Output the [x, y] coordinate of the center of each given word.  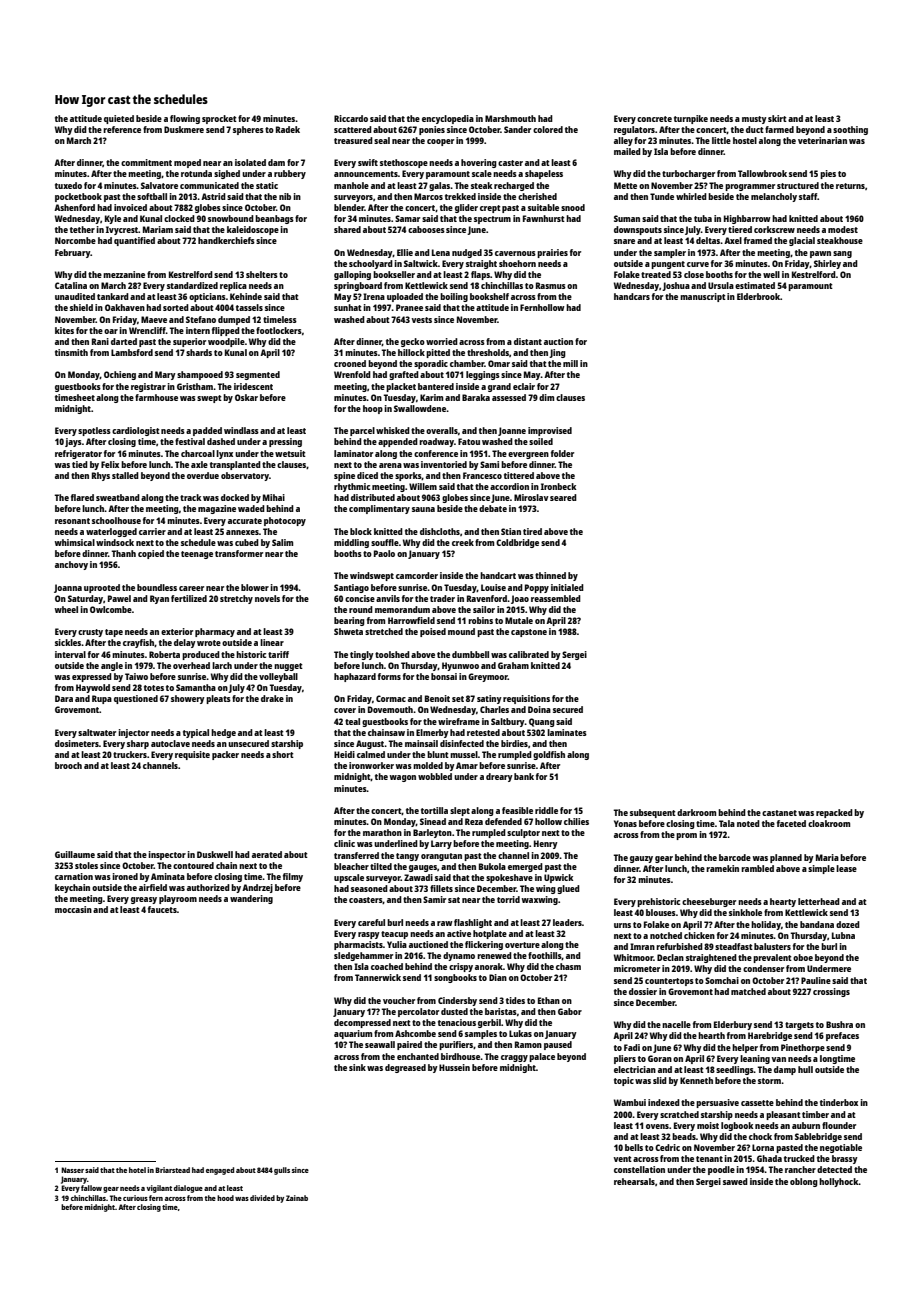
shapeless [544, 174]
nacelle [676, 1024]
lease [846, 868]
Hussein [454, 1067]
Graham [513, 665]
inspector [167, 855]
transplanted [235, 465]
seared [563, 497]
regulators [634, 130]
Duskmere [184, 129]
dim [546, 397]
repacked [834, 813]
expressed [92, 677]
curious [135, 1198]
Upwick [558, 878]
